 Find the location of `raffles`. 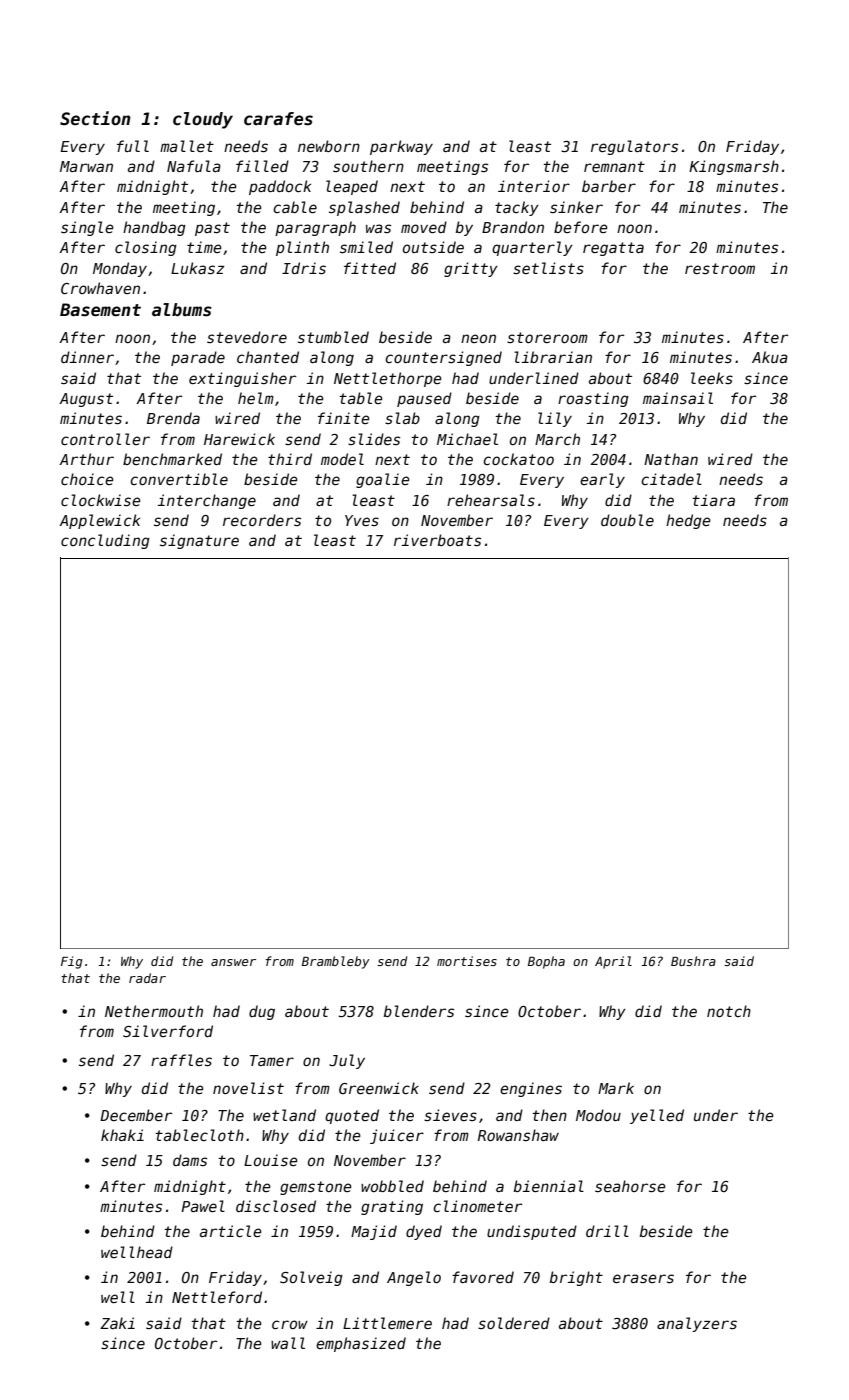

raffles is located at coordinates (181, 1060).
